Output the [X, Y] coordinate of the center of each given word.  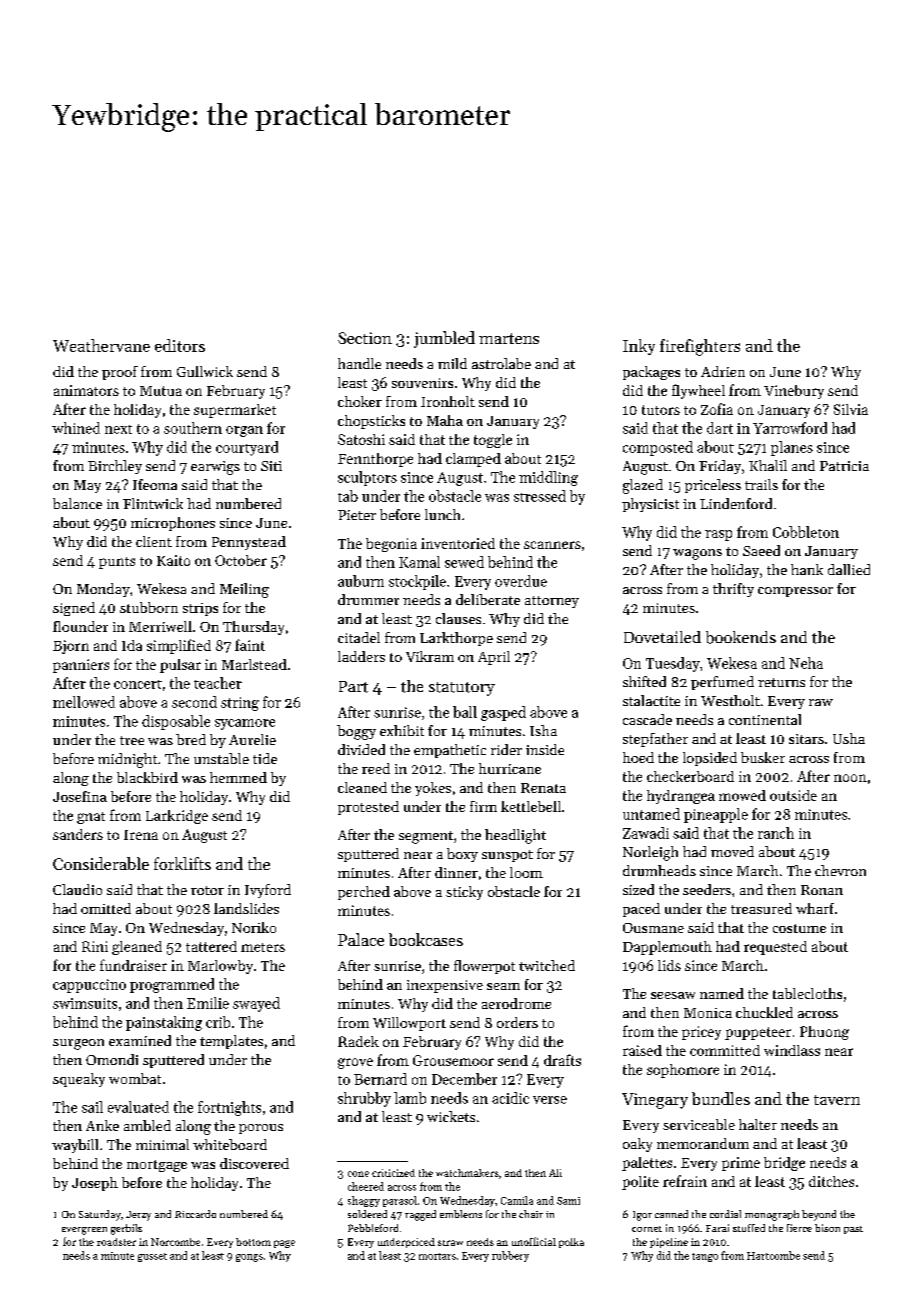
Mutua [161, 391]
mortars [437, 1256]
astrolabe [501, 363]
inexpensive [445, 986]
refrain [685, 1181]
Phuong [824, 1033]
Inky [639, 347]
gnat [91, 818]
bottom [253, 1242]
